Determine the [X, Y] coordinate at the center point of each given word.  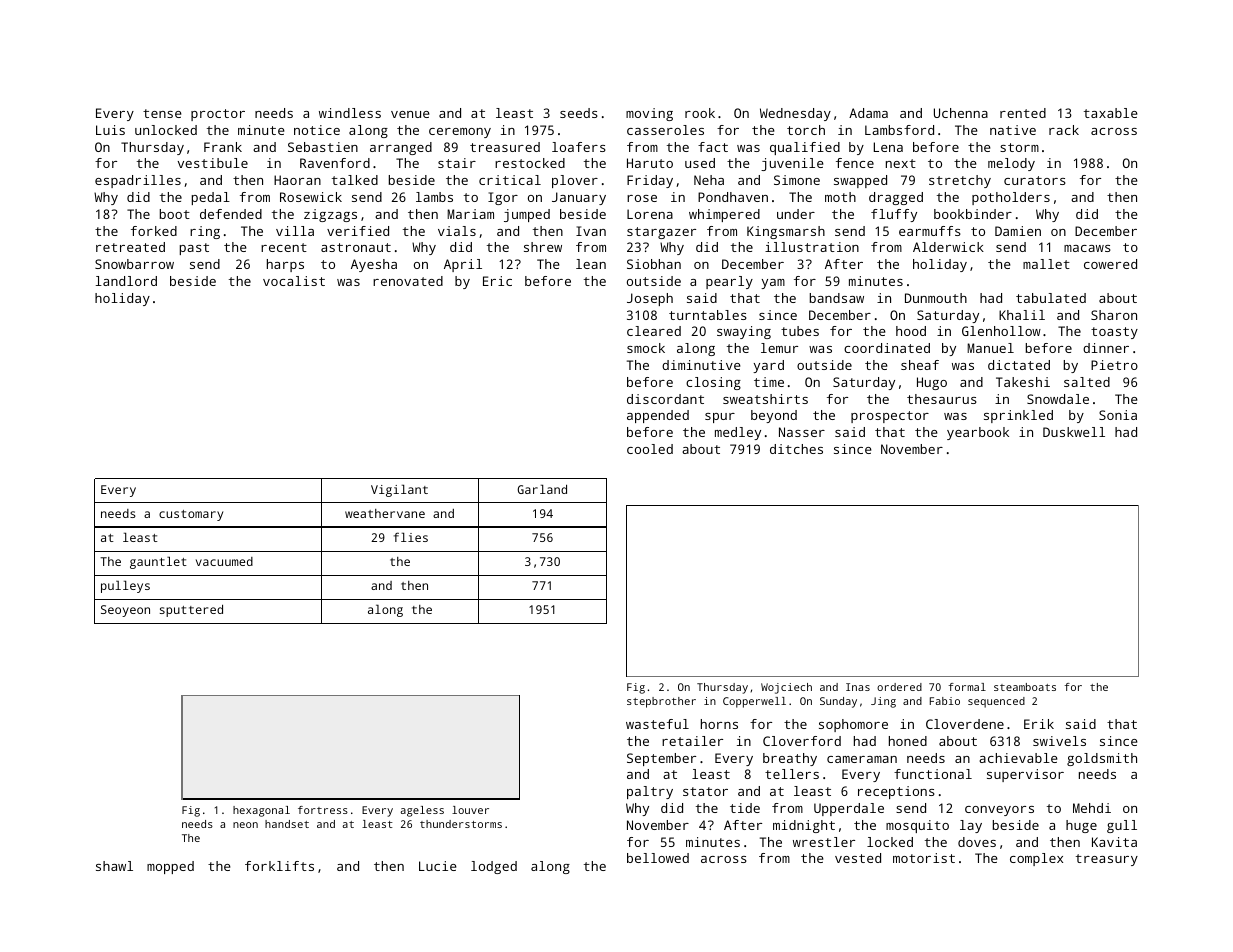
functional [933, 774]
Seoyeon [125, 611]
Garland [542, 489]
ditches [796, 449]
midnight [804, 826]
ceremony [460, 133]
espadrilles [138, 181]
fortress [323, 810]
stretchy [960, 181]
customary [191, 515]
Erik [1039, 724]
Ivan [591, 231]
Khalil [1022, 315]
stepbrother [661, 702]
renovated [408, 281]
